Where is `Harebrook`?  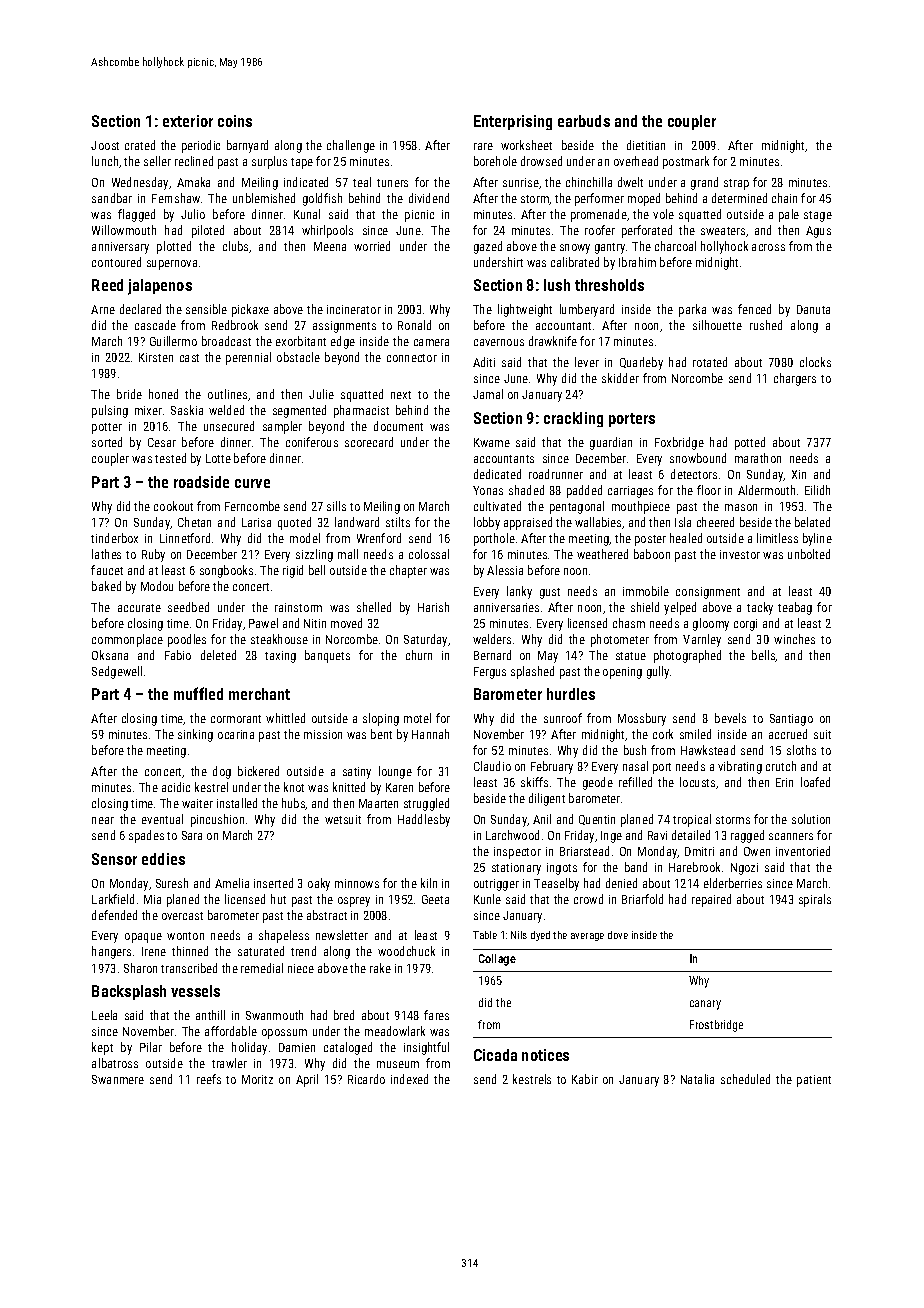
Harebrook is located at coordinates (694, 867).
